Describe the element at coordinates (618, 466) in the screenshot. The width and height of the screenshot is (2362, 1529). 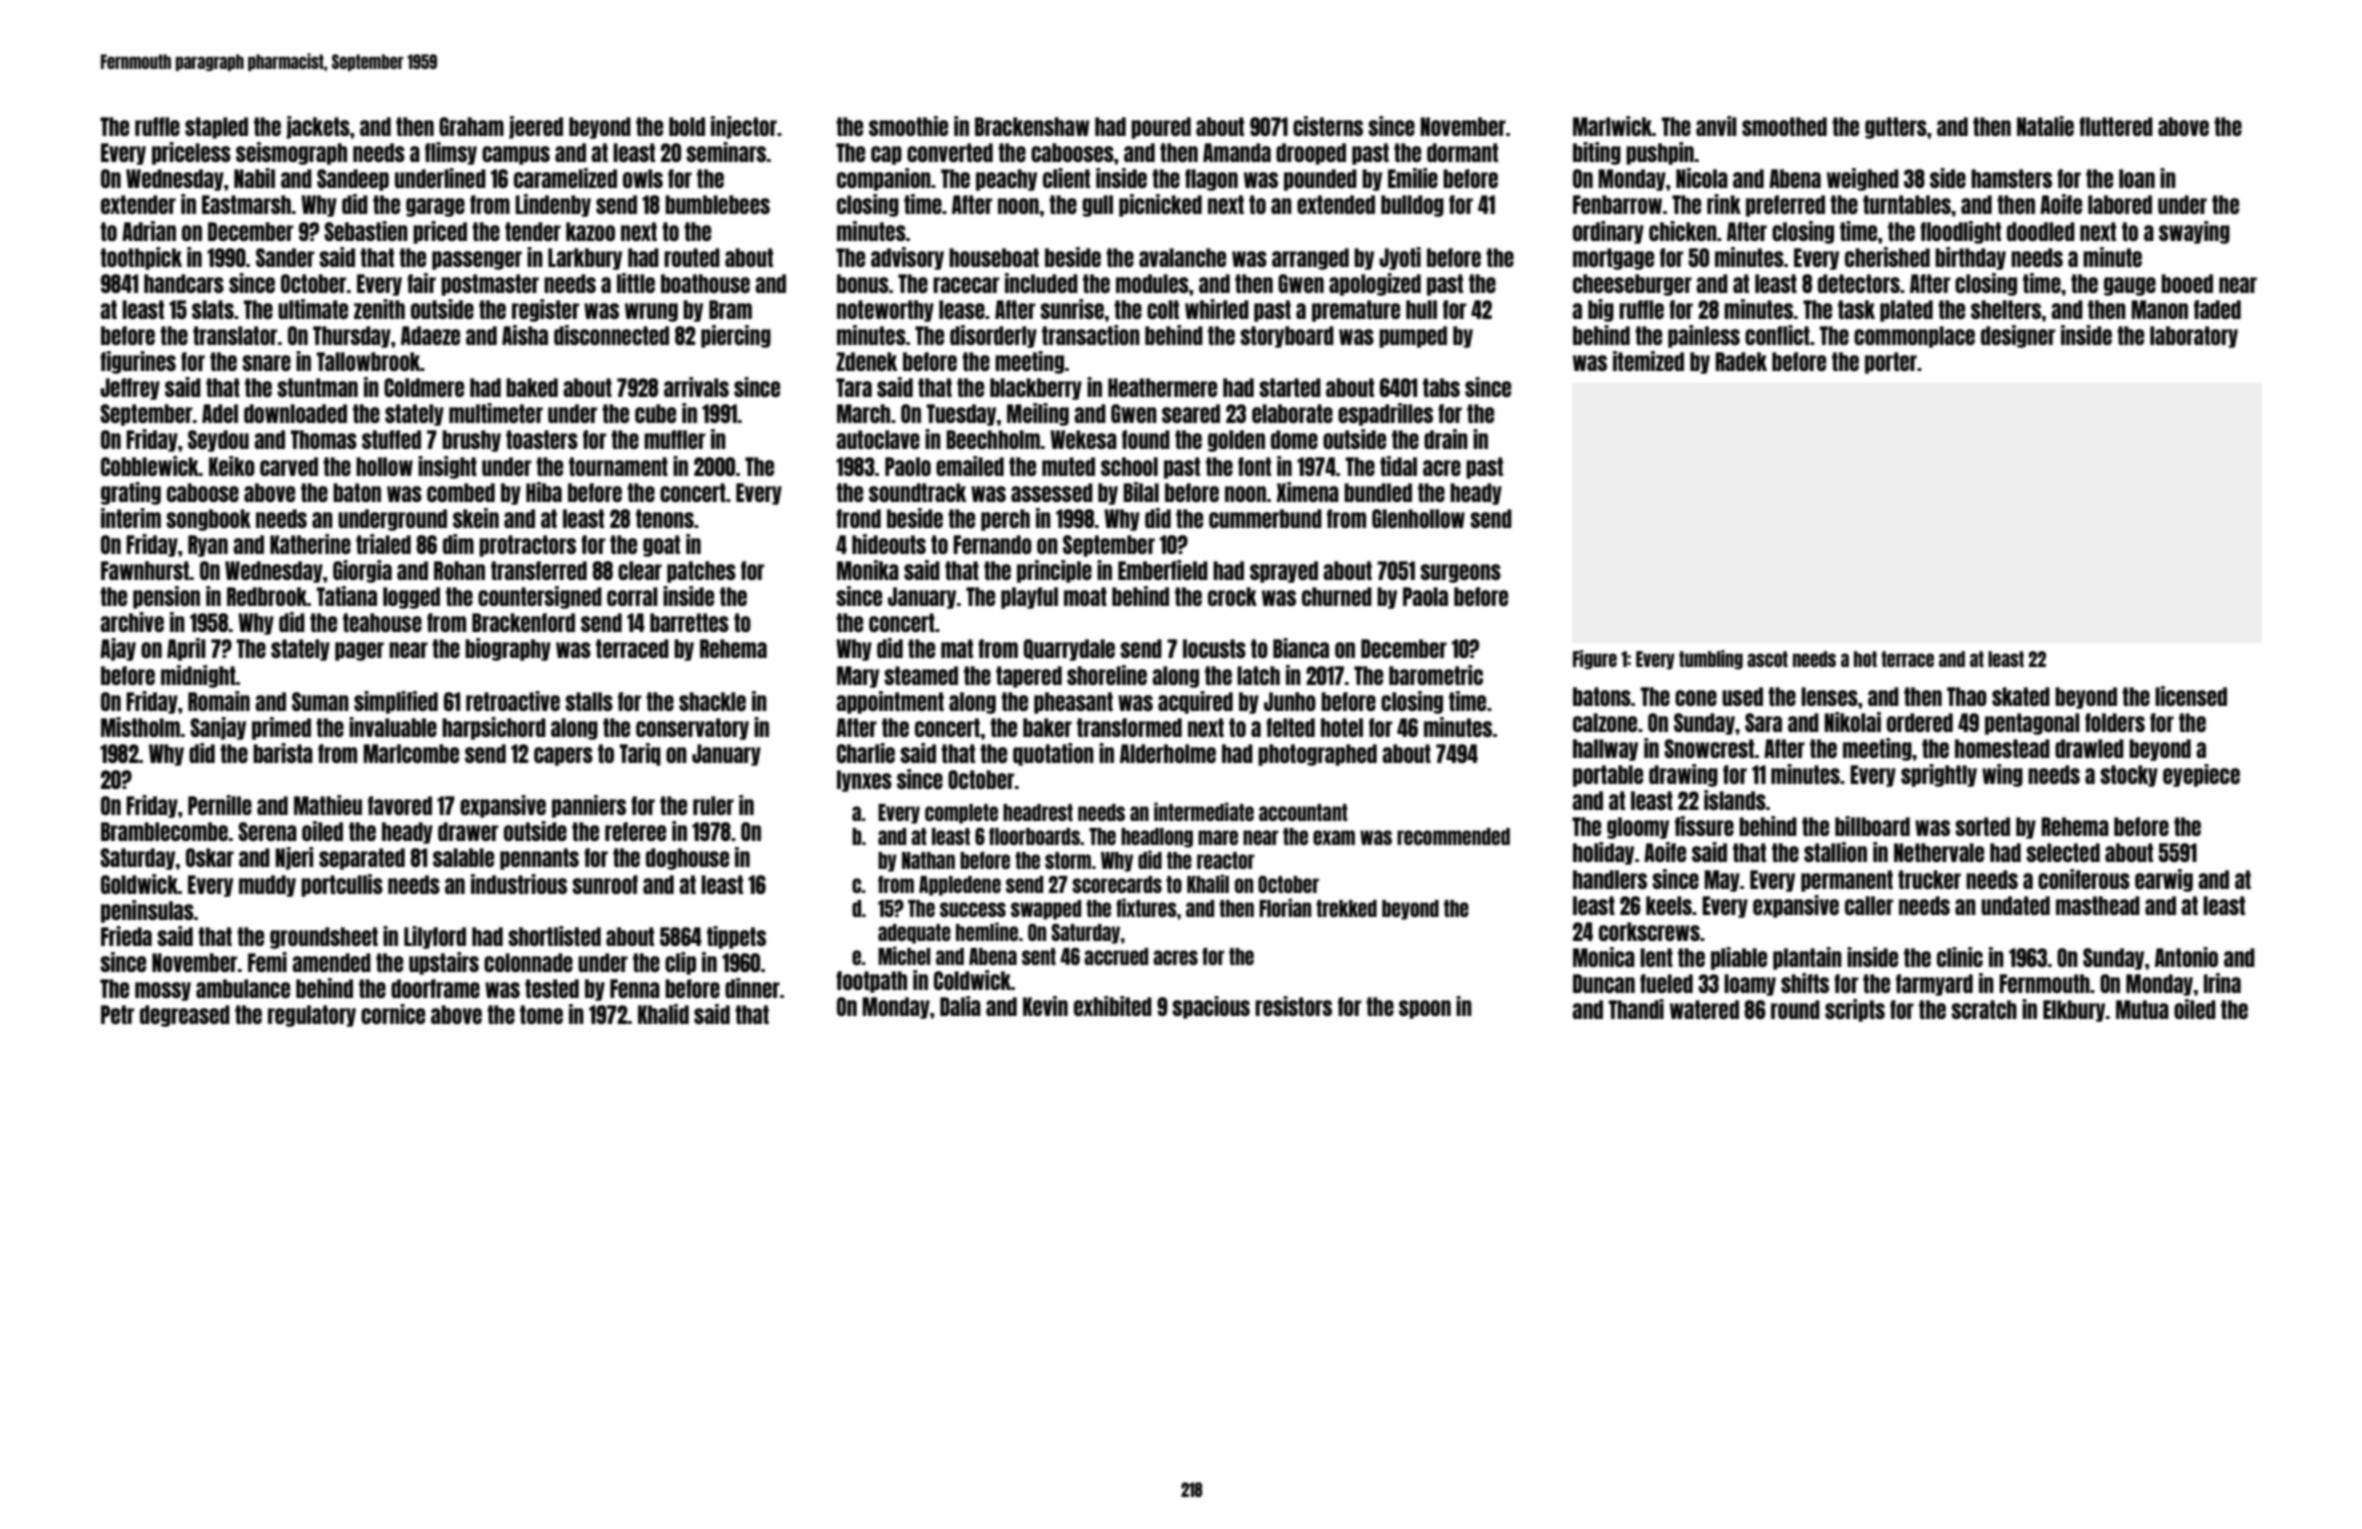
I see `tournament` at that location.
